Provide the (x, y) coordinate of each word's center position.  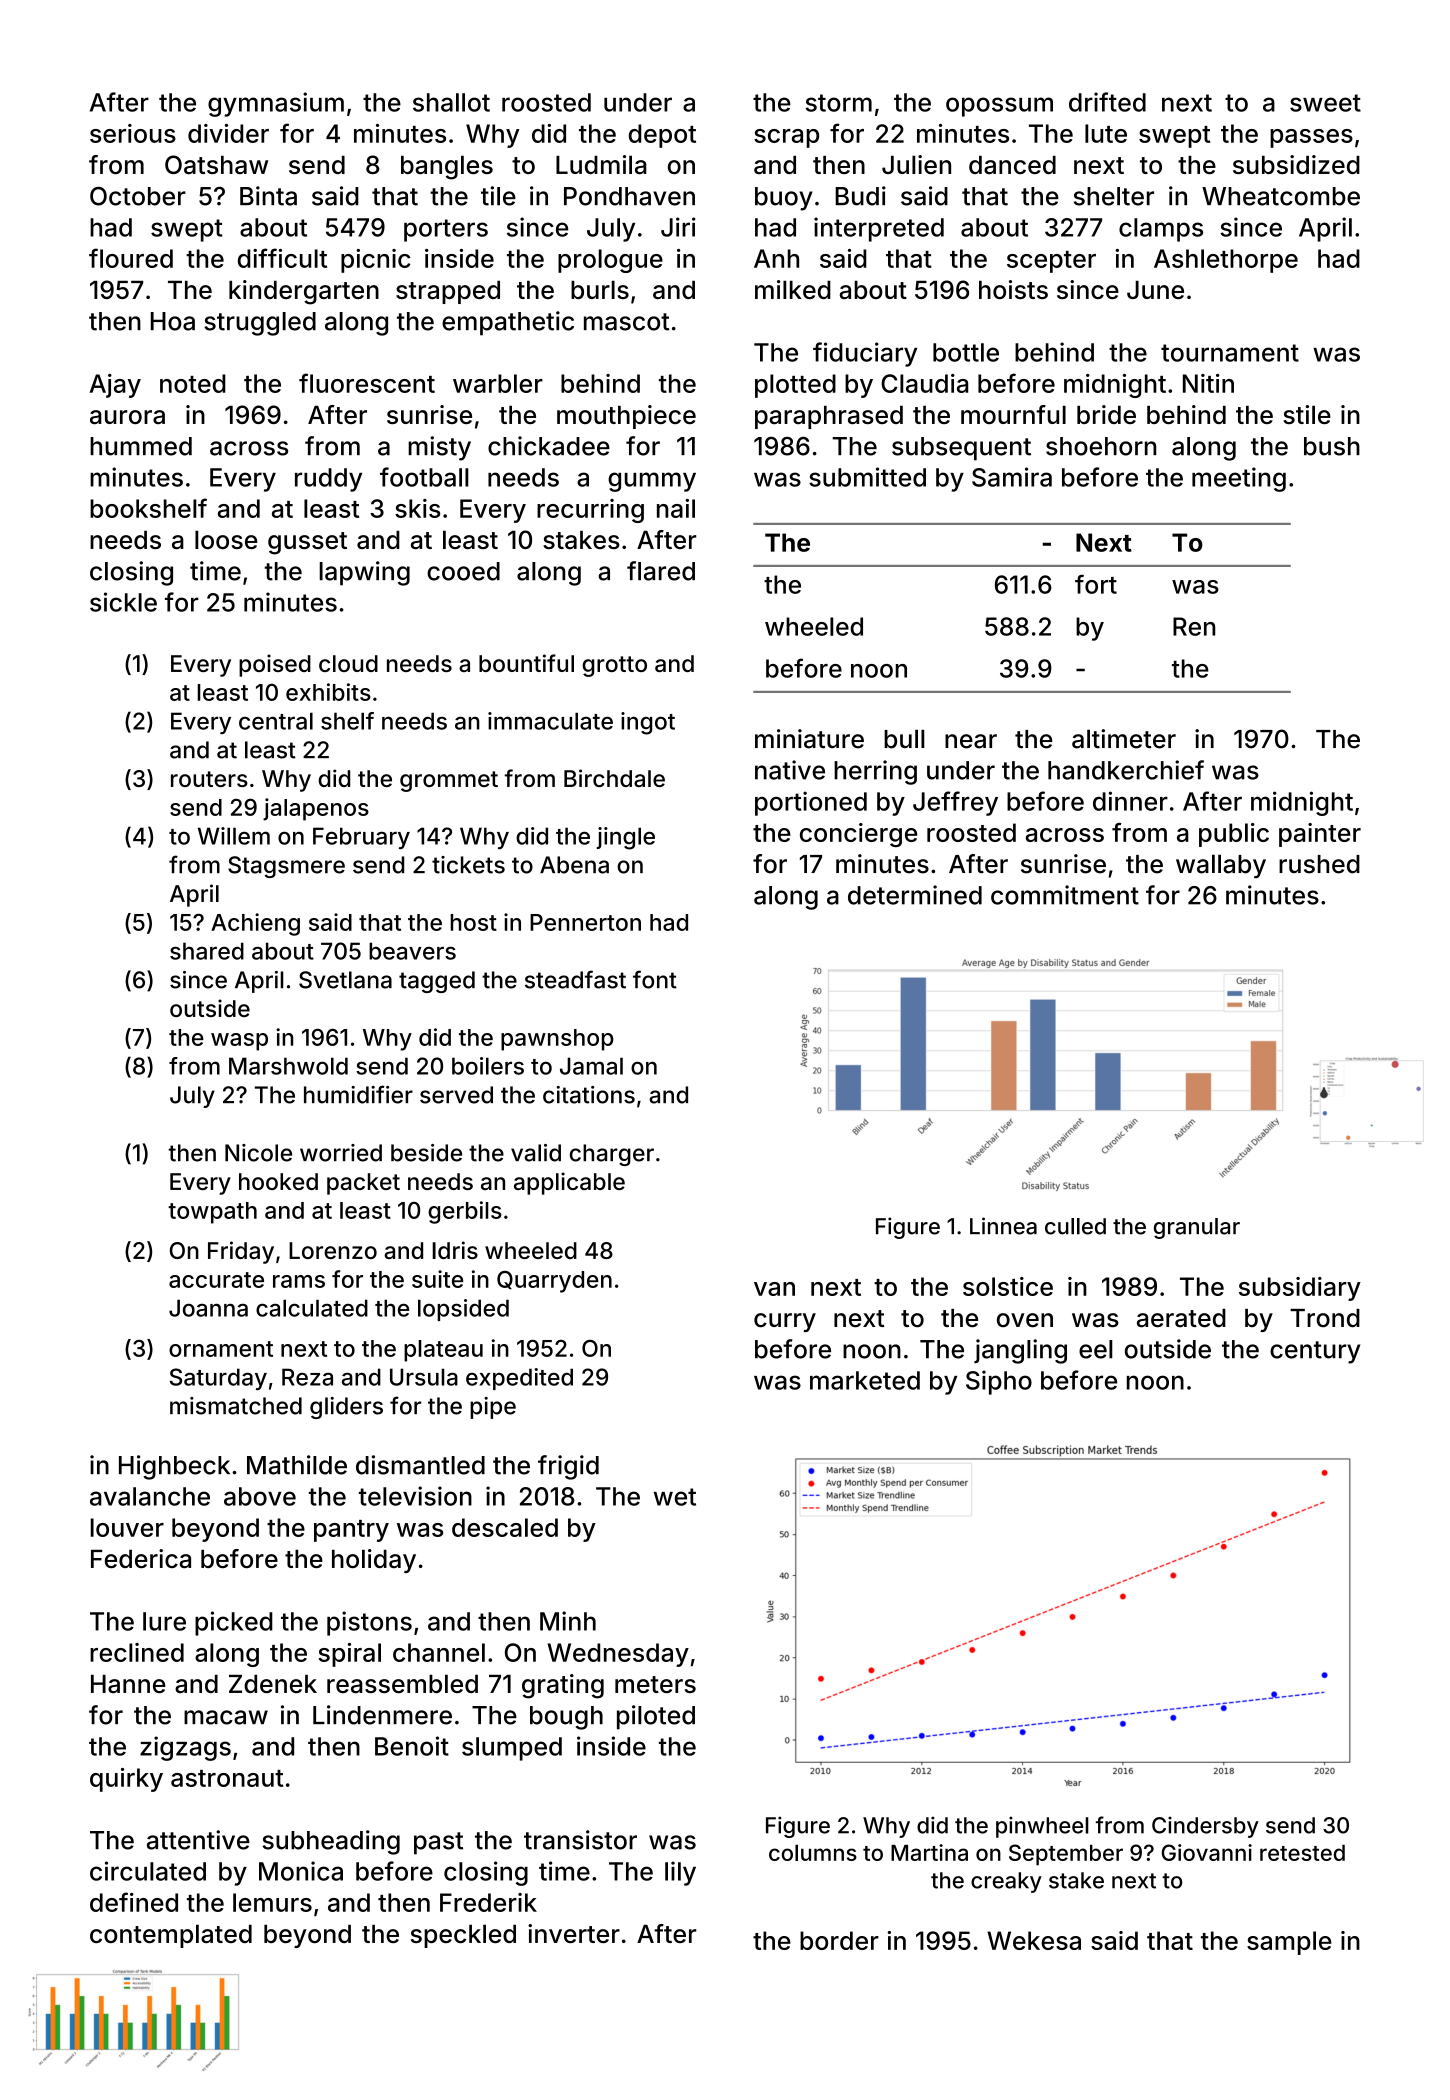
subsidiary (1300, 1289)
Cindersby (1205, 1827)
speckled (463, 1936)
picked (234, 1623)
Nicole (258, 1153)
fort (1096, 584)
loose (226, 539)
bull (904, 739)
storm (839, 103)
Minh (568, 1621)
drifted (1107, 102)
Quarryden (554, 1282)
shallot (451, 102)
